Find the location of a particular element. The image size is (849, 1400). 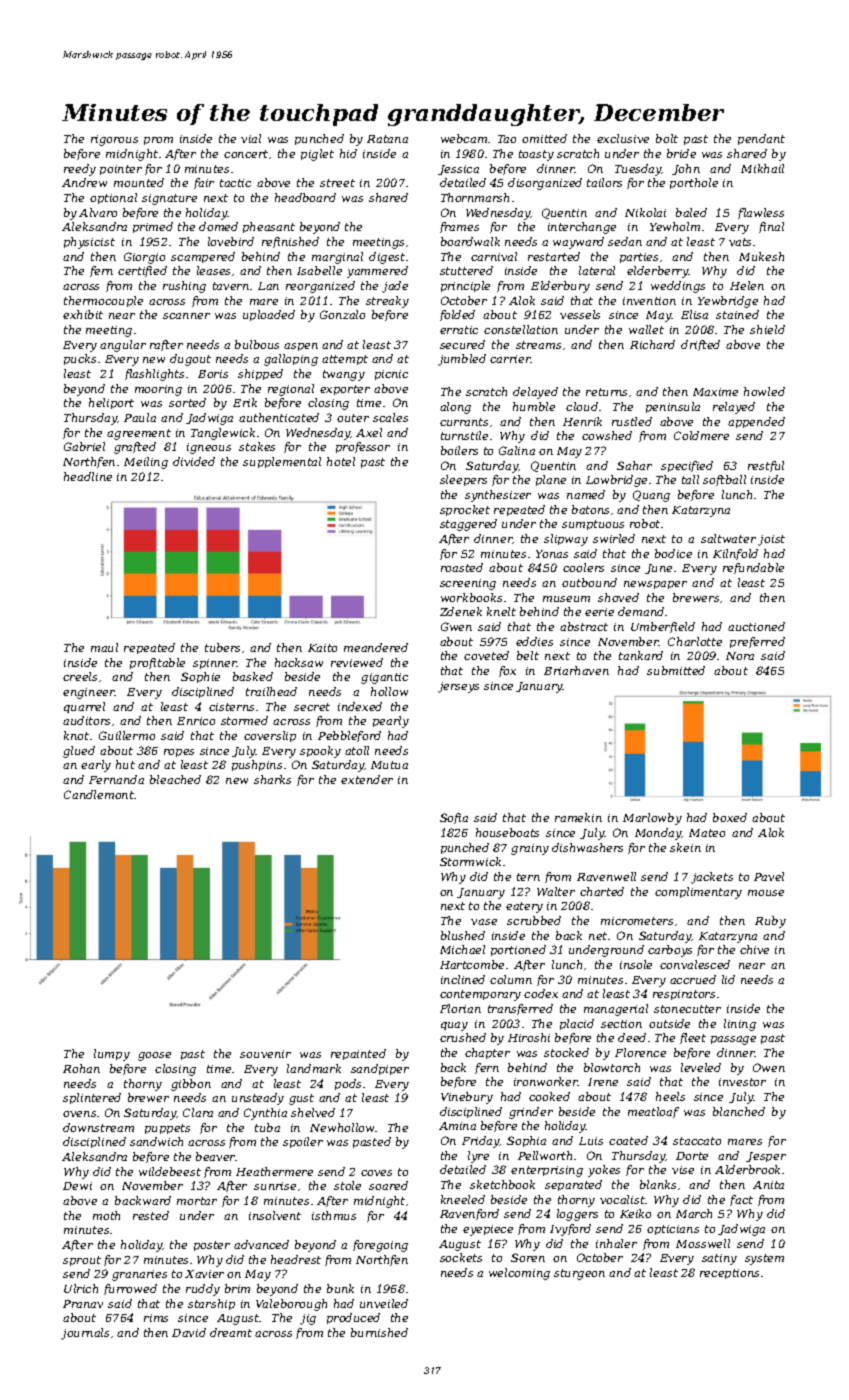

indexed is located at coordinates (360, 706).
